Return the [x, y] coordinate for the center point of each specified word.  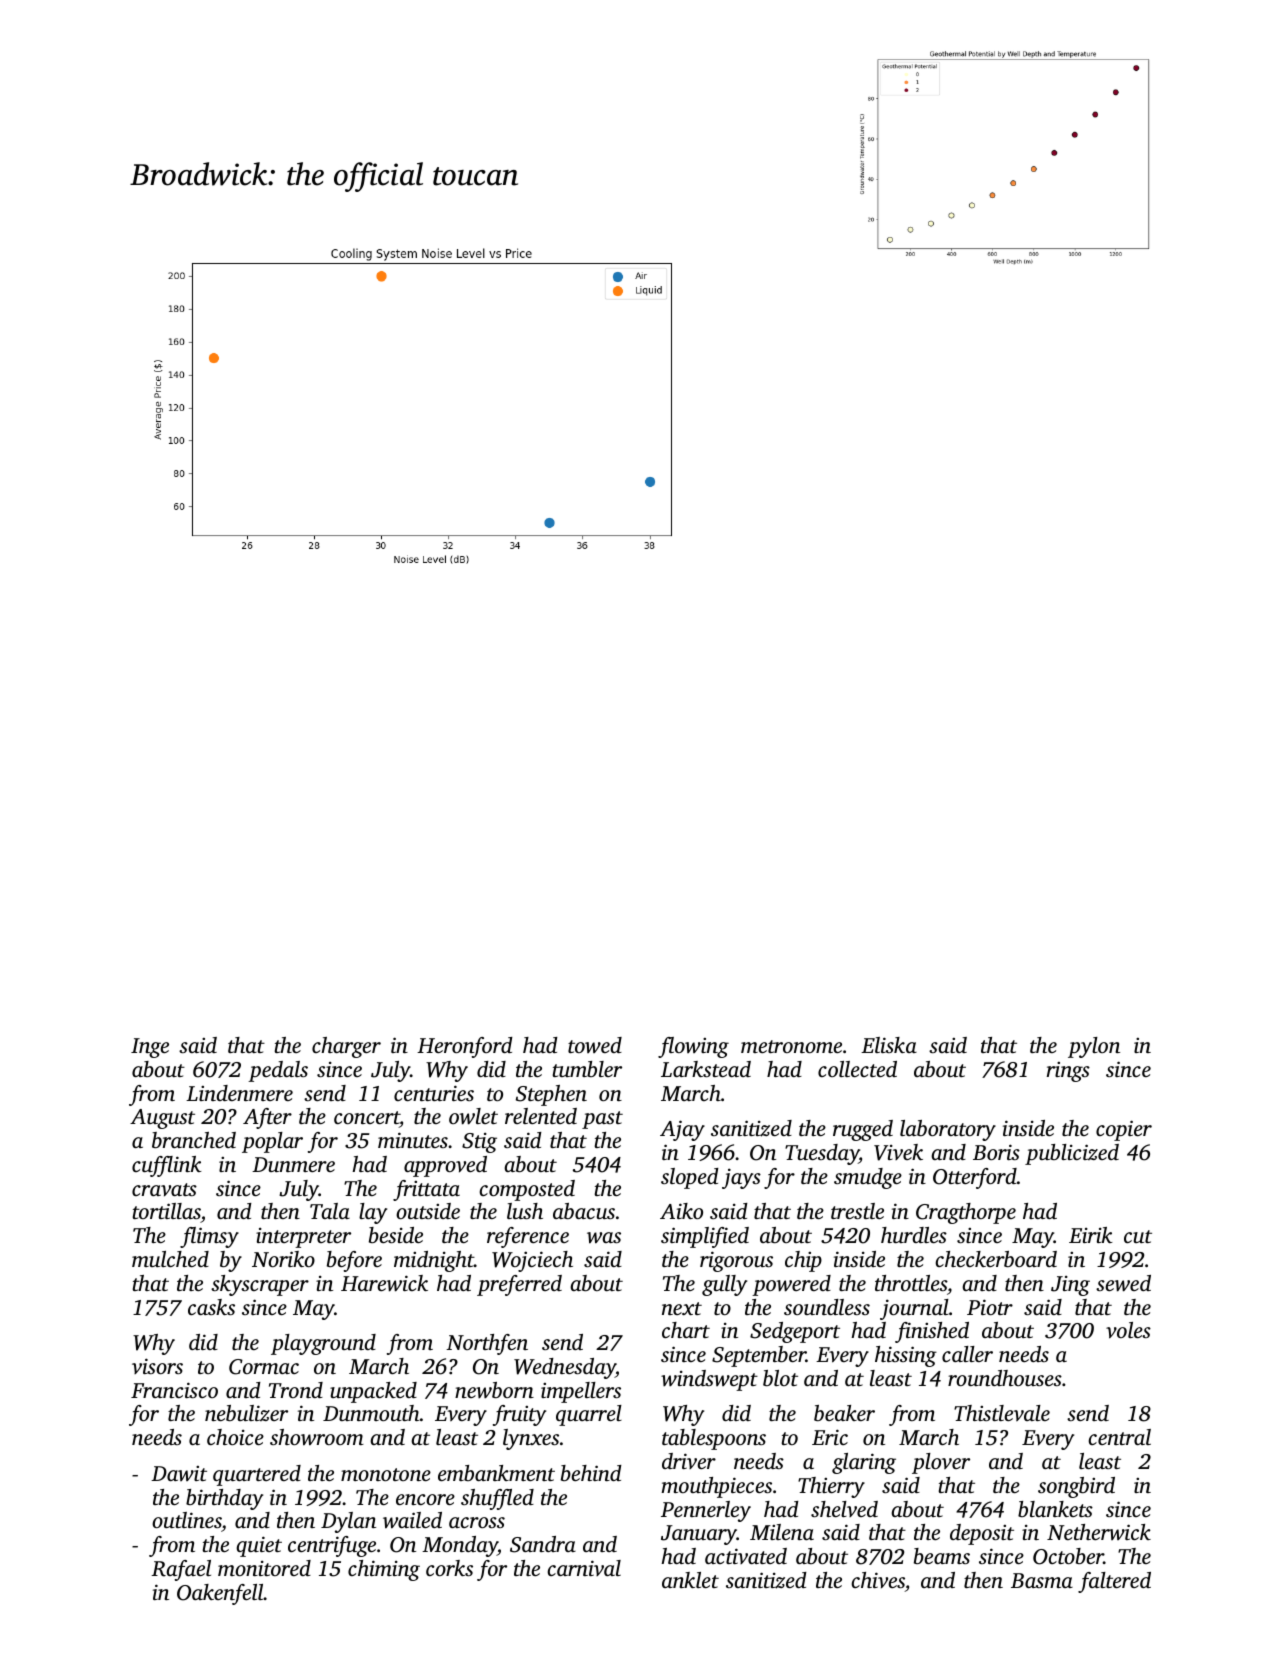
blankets [1055, 1509]
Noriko [283, 1259]
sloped [690, 1178]
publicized [1072, 1154]
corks [449, 1568]
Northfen [487, 1344]
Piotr [990, 1307]
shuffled [497, 1499]
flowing [693, 1047]
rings [1068, 1072]
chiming [384, 1570]
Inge [150, 1048]
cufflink [167, 1166]
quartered [257, 1475]
